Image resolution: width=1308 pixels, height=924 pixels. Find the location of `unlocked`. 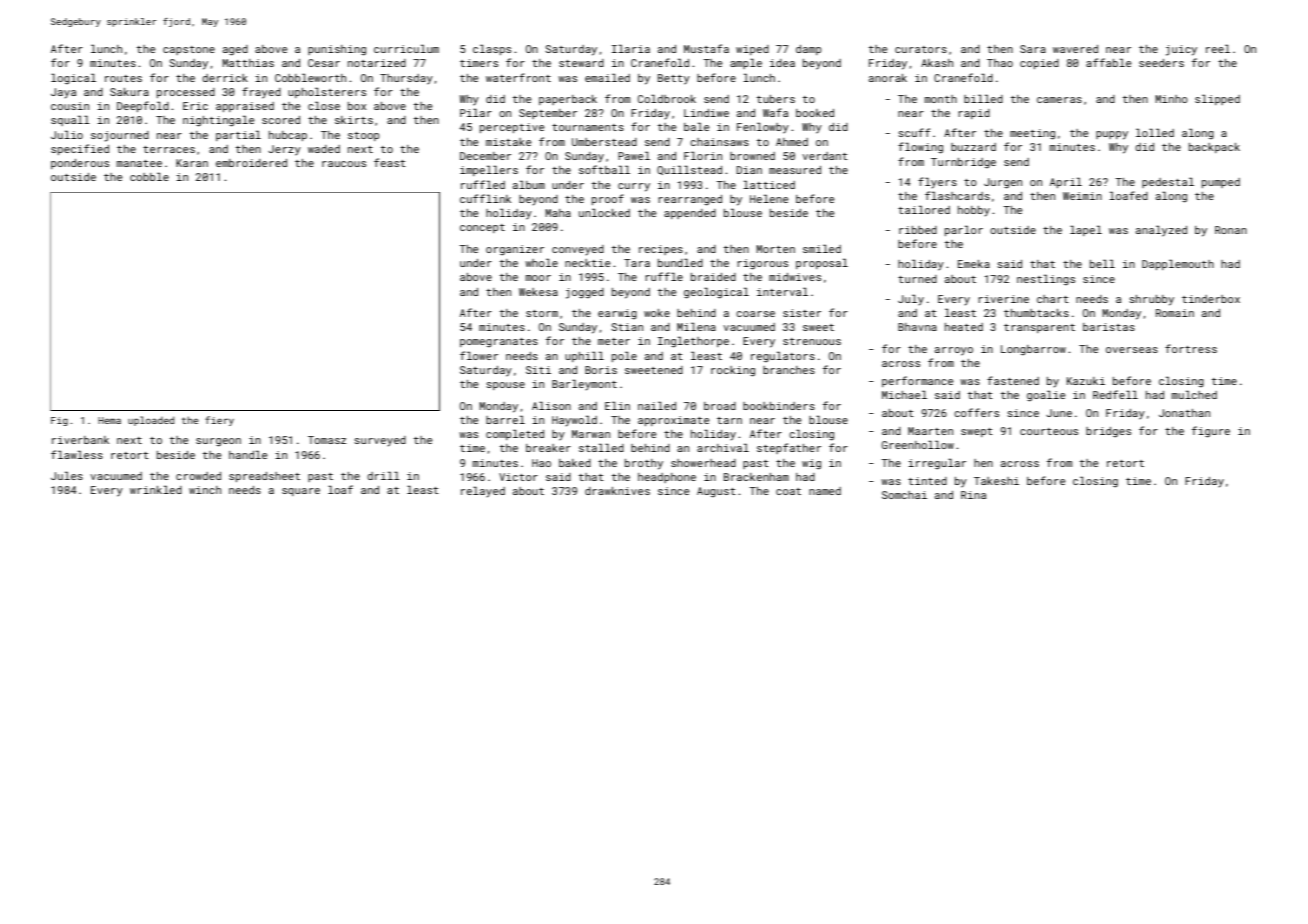

unlocked is located at coordinates (604, 212).
